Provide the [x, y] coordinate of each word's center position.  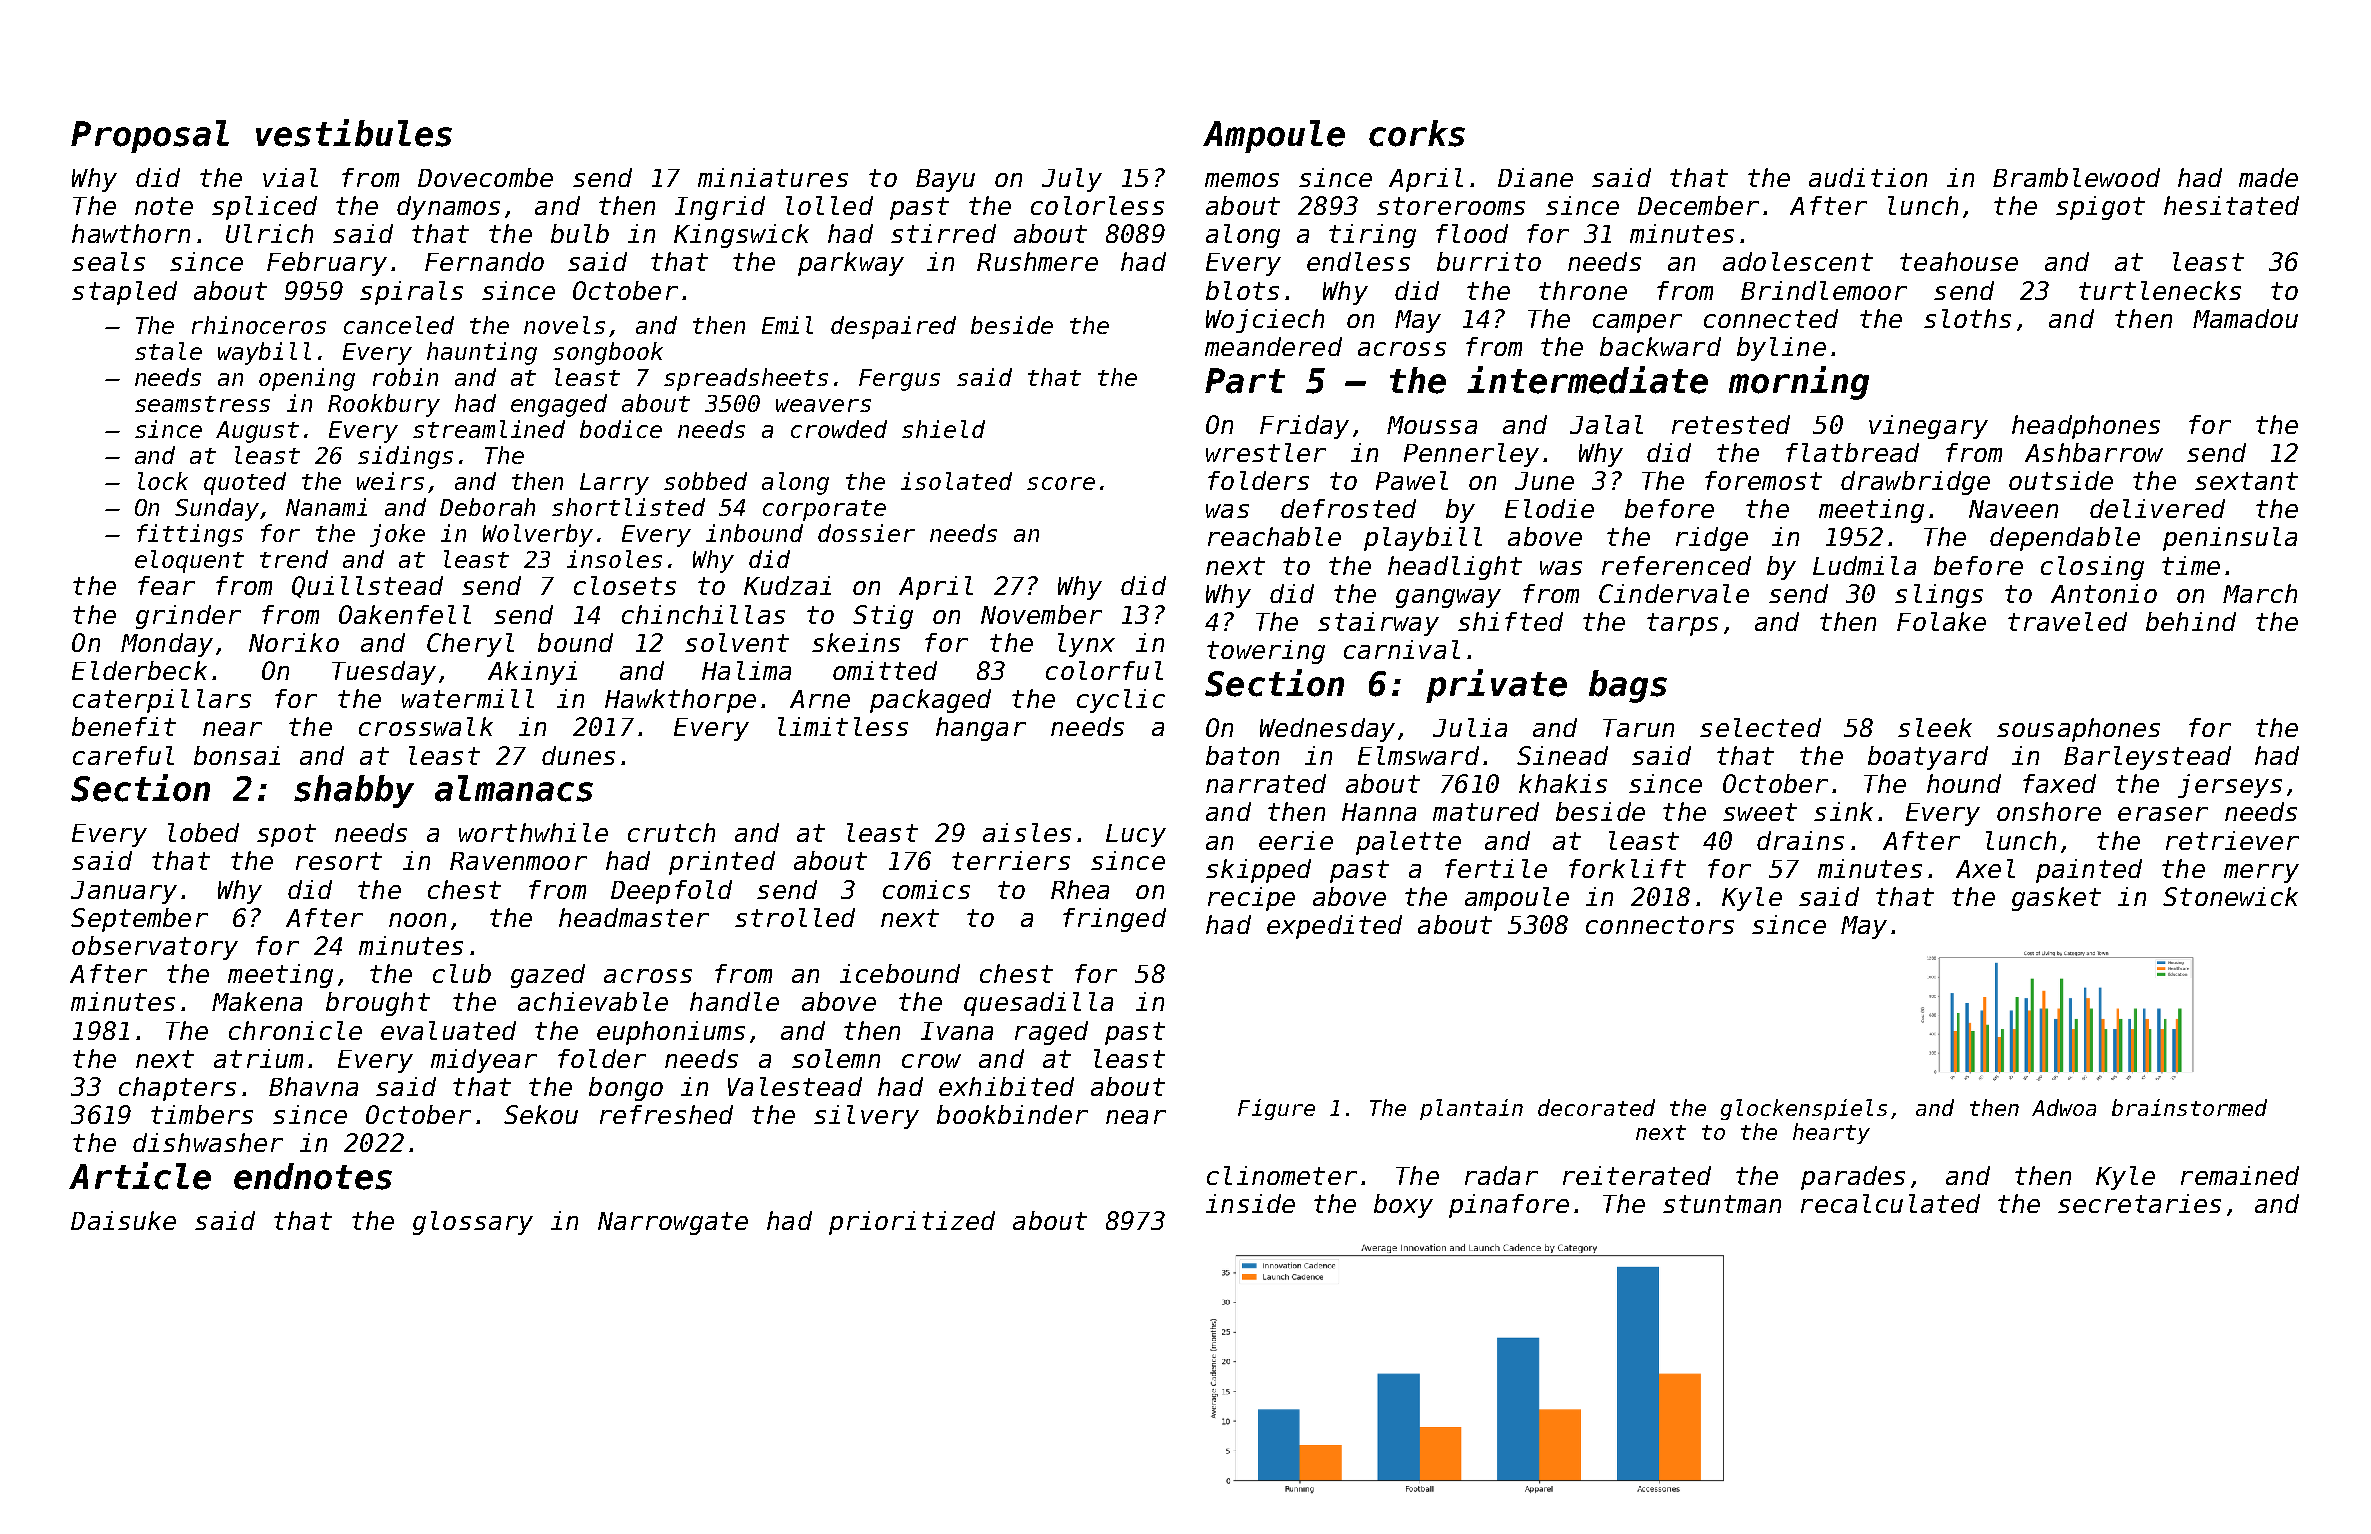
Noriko [294, 642]
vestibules [354, 133]
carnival [1402, 649]
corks [1417, 133]
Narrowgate [673, 1223]
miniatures [773, 177]
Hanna [1379, 812]
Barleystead [2147, 758]
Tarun [1638, 728]
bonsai [237, 755]
